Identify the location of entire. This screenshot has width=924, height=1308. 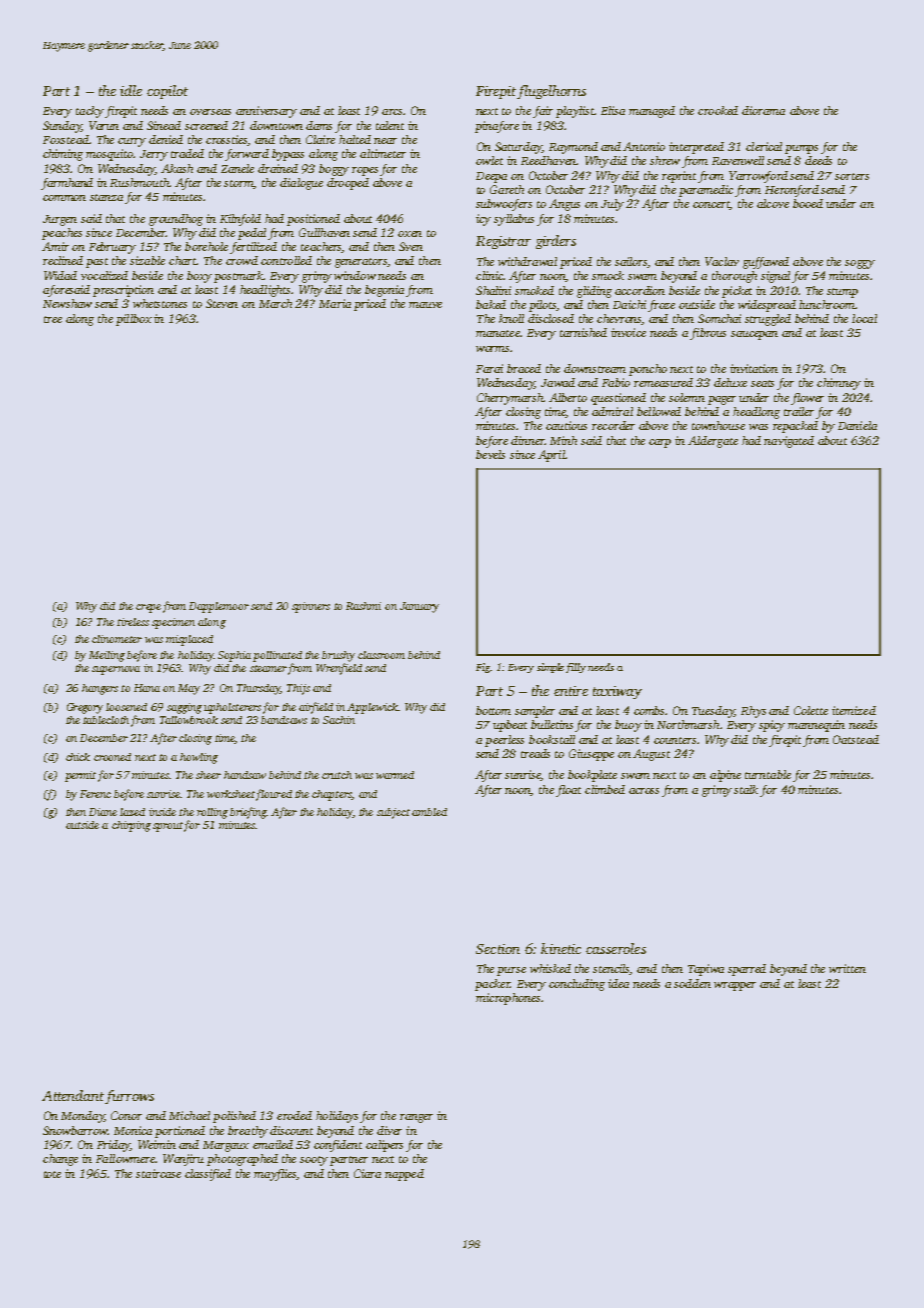
(571, 691).
